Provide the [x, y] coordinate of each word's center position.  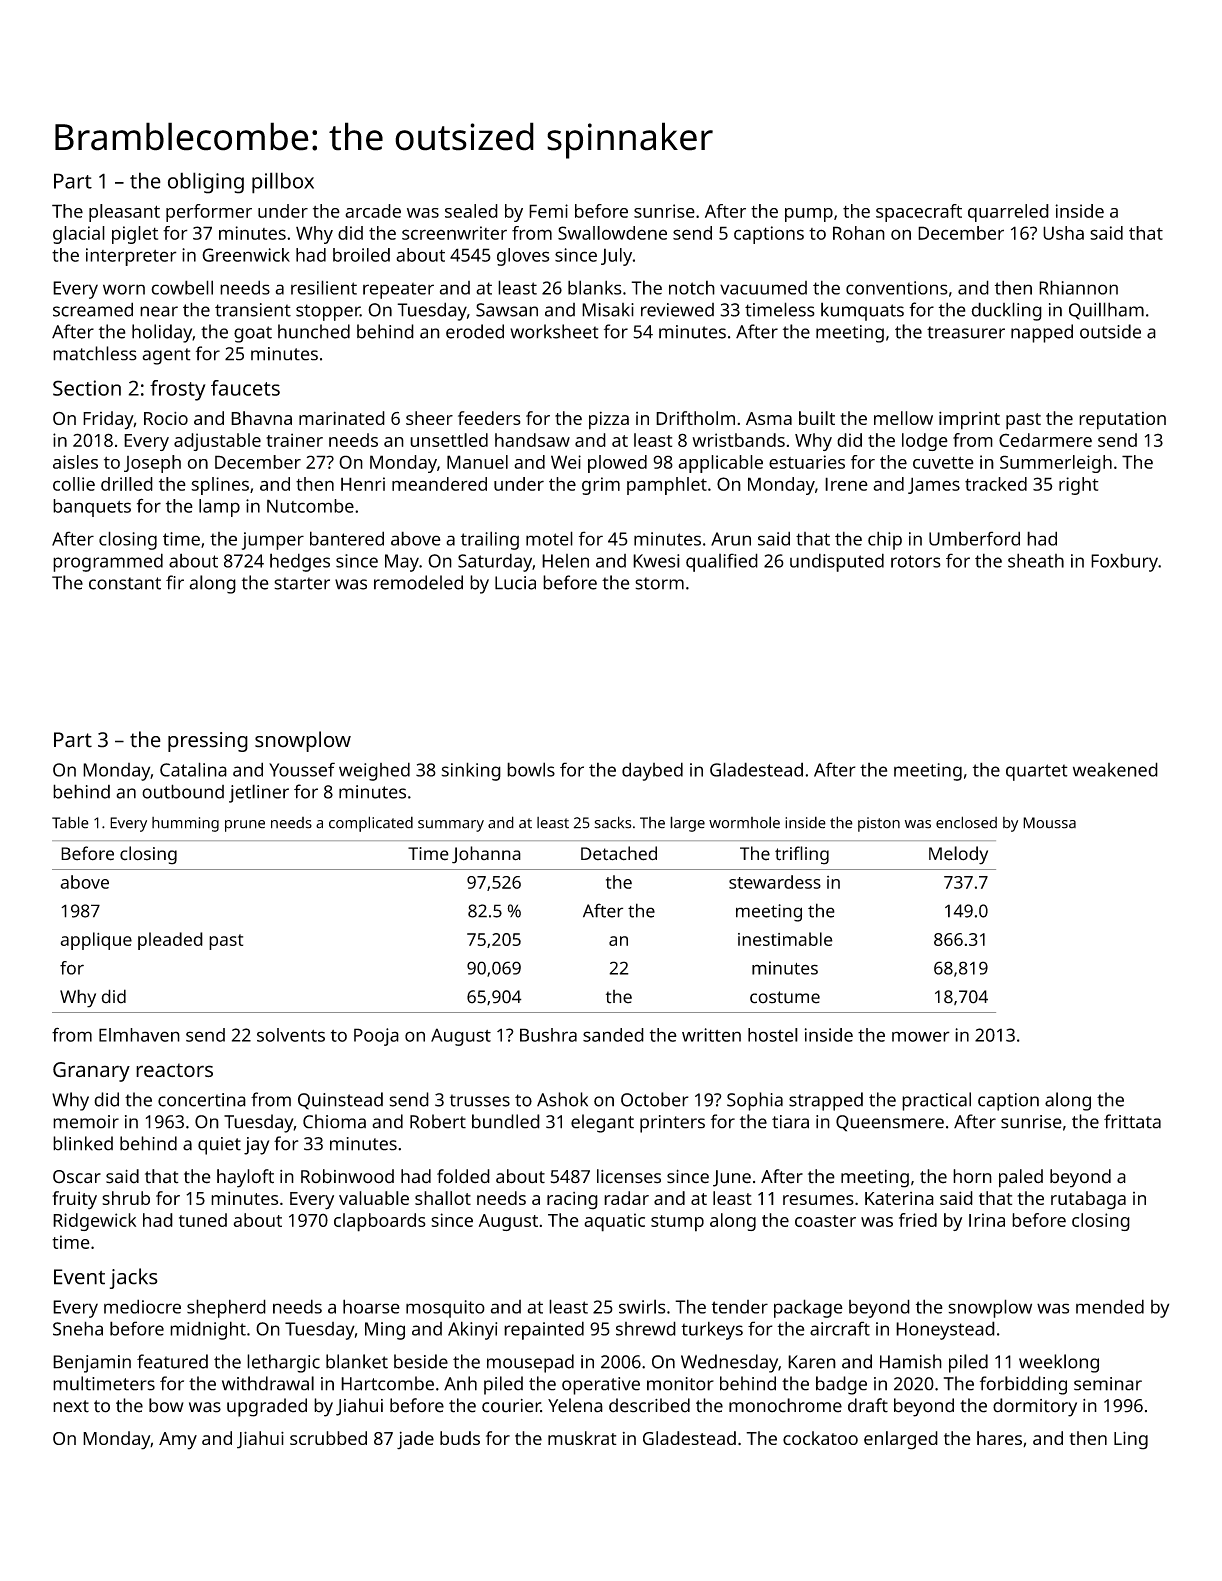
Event [79, 1277]
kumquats [862, 311]
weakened [1115, 769]
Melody [958, 855]
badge [841, 1385]
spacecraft [919, 213]
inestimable [785, 939]
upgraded [267, 1407]
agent [166, 356]
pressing [208, 742]
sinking [471, 771]
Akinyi [472, 1330]
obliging [206, 183]
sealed [471, 211]
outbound [183, 791]
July [616, 257]
